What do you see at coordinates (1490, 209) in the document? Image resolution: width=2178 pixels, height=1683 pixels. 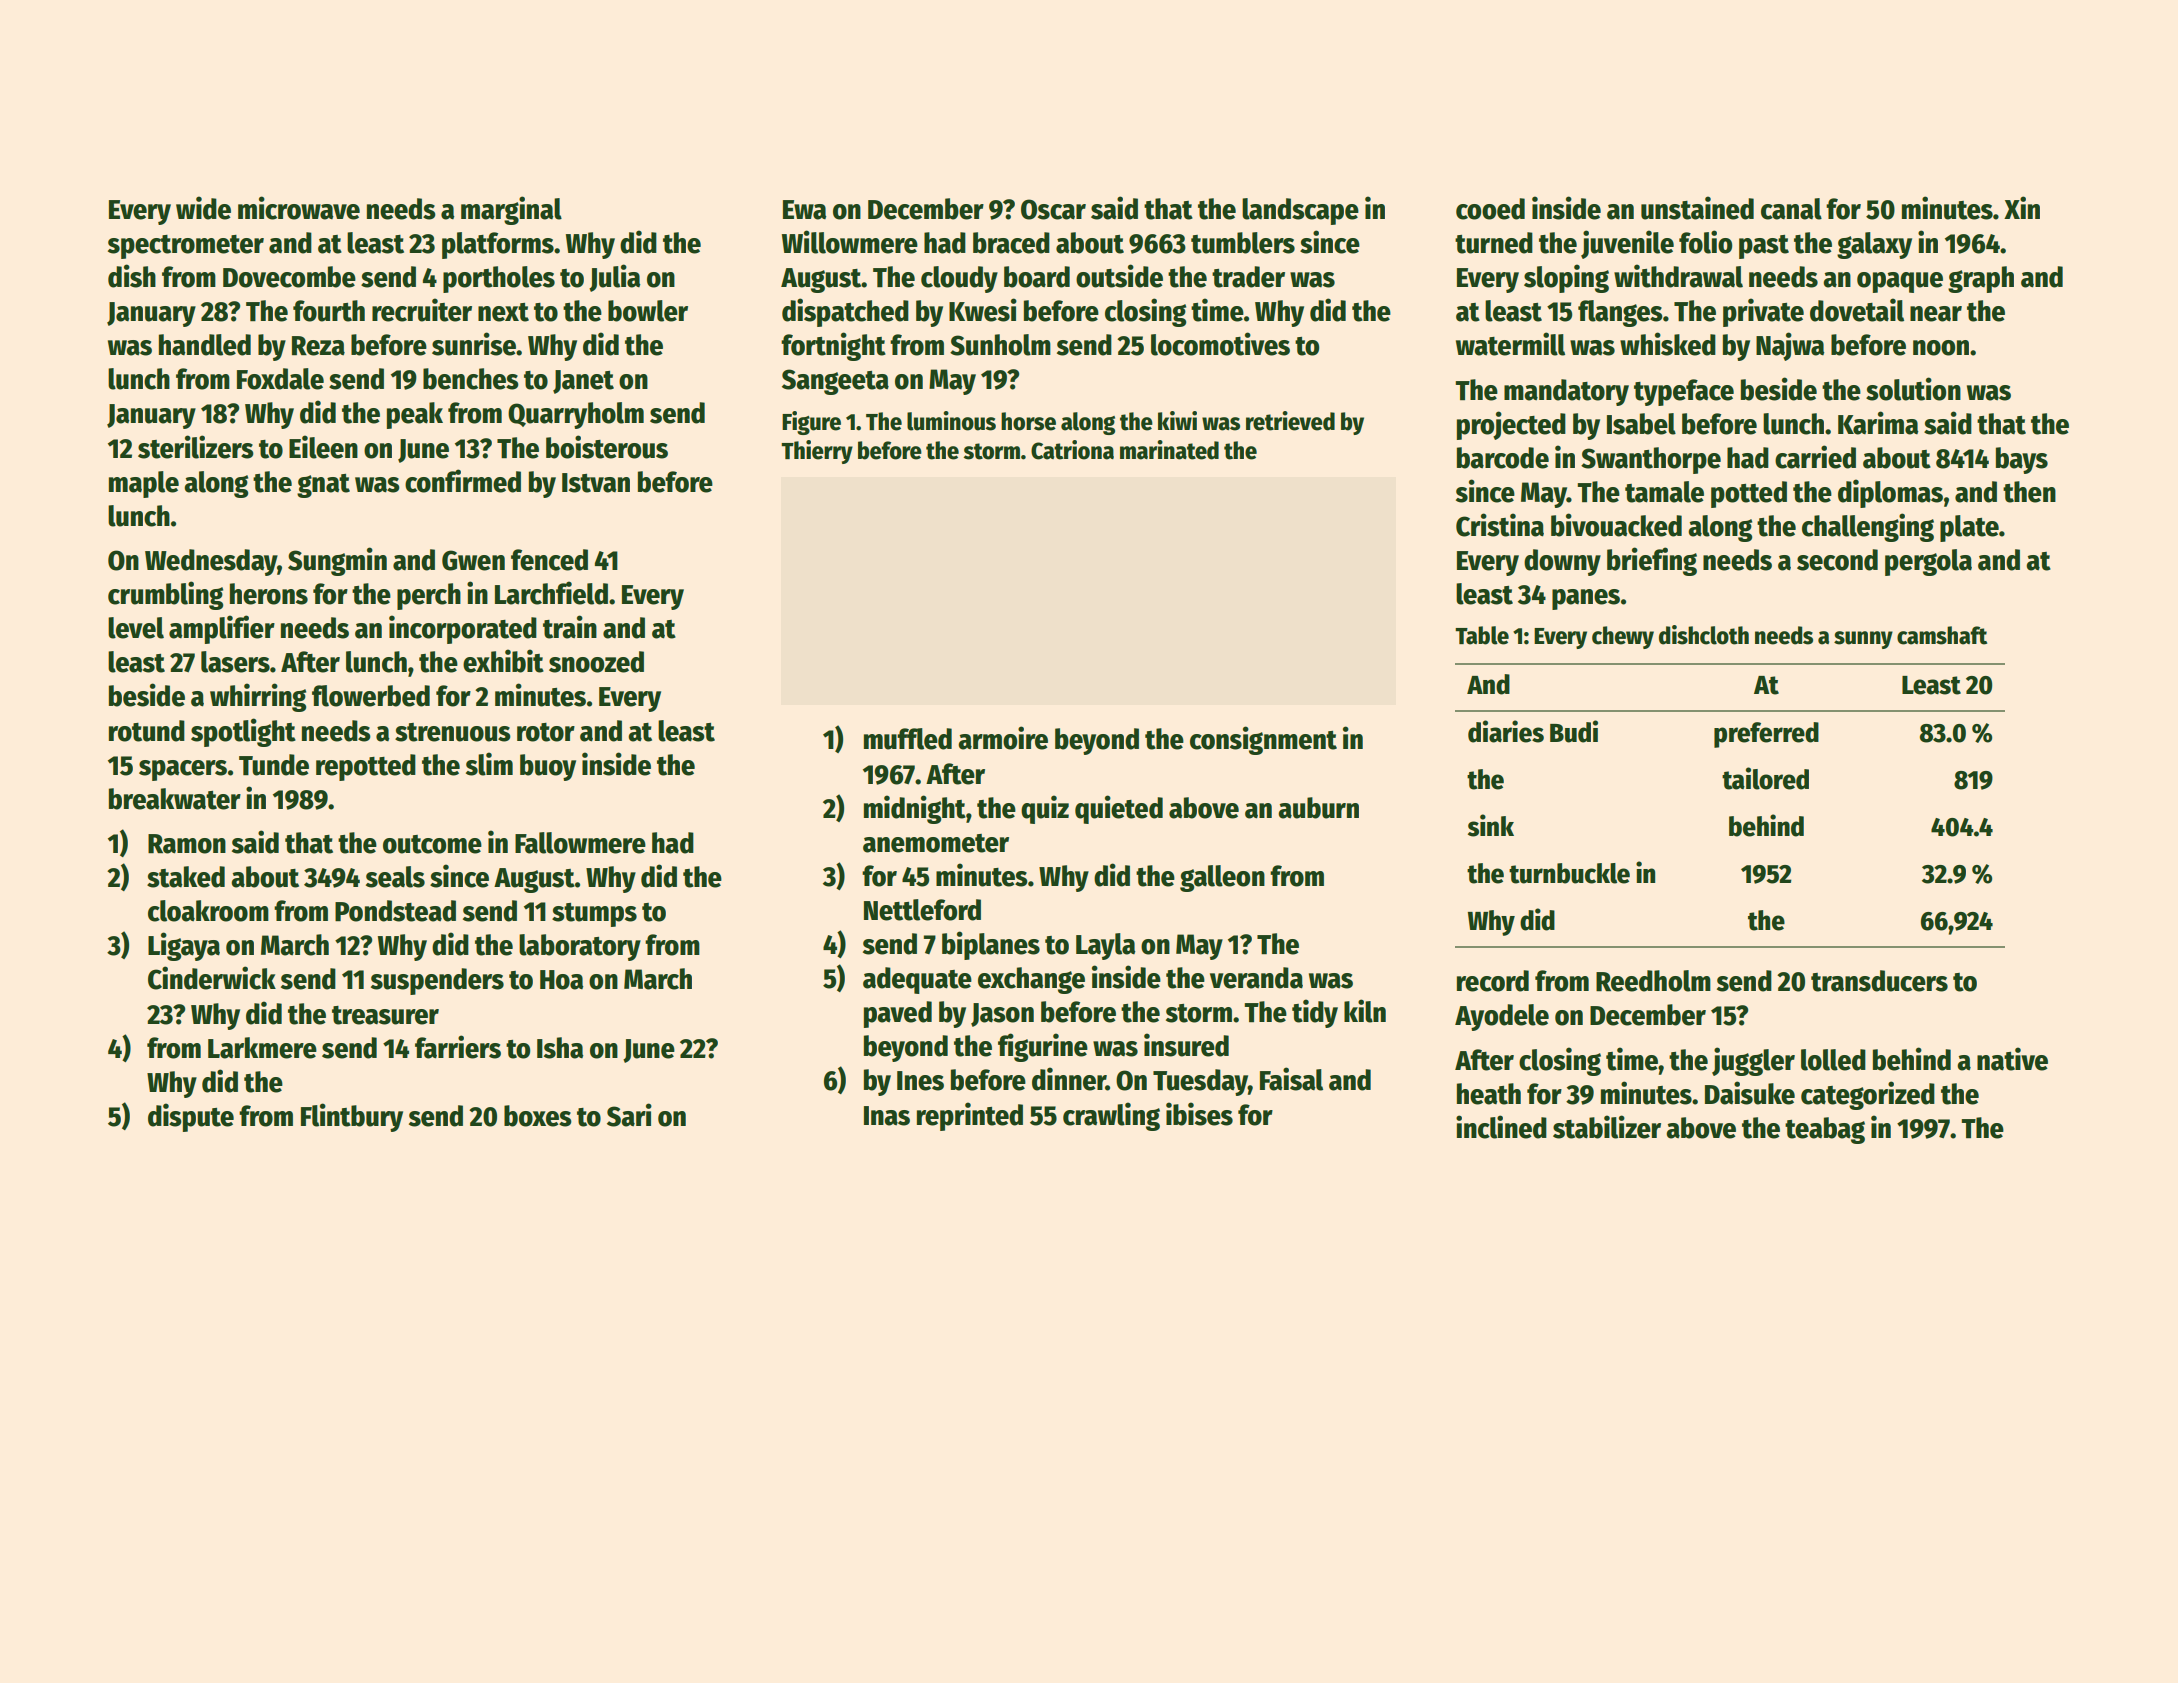 I see `cooed` at bounding box center [1490, 209].
